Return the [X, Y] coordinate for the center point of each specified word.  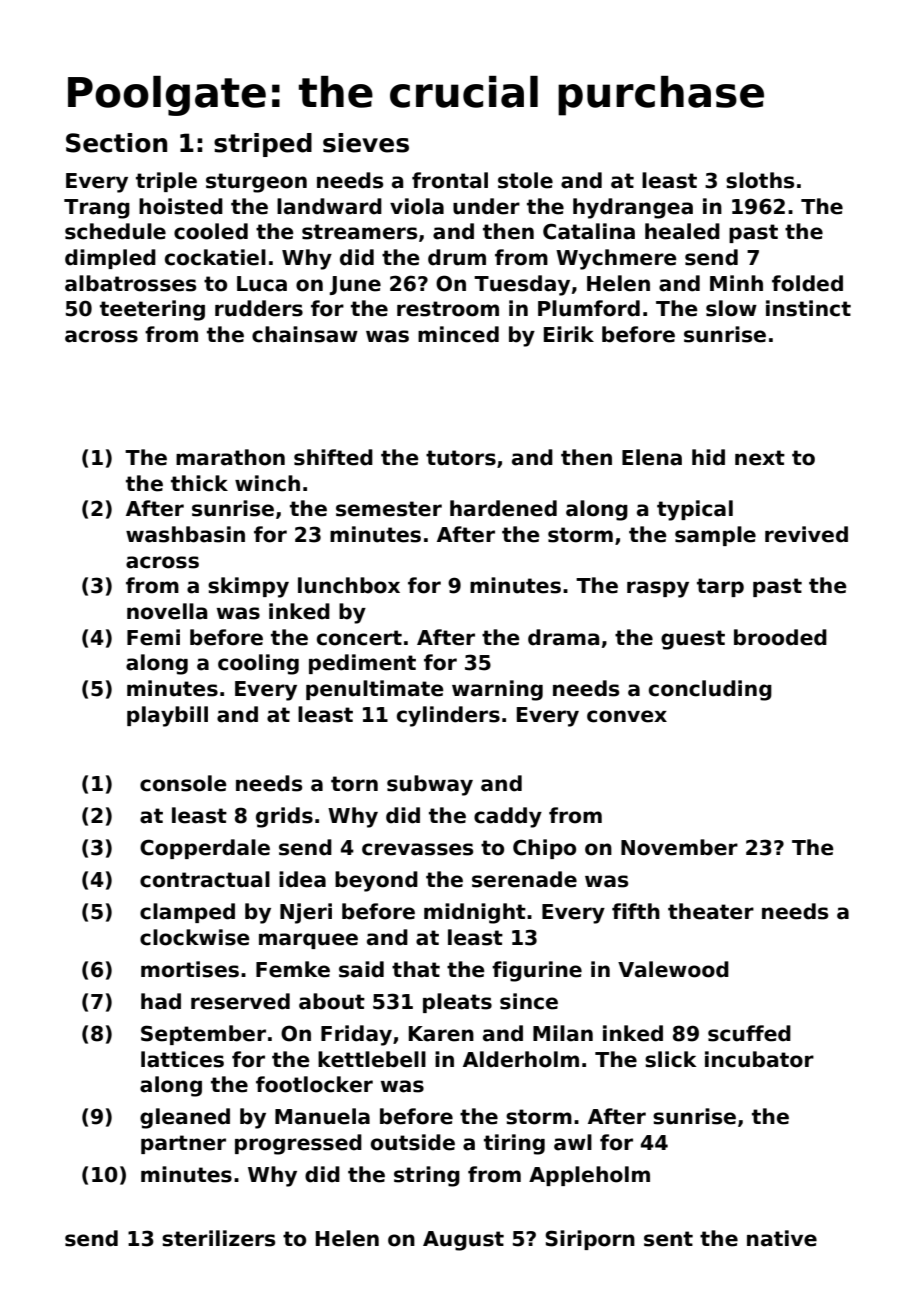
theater [711, 911]
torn [354, 784]
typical [695, 510]
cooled [211, 231]
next [760, 458]
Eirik [569, 334]
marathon [230, 457]
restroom [448, 309]
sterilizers [218, 1238]
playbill [167, 716]
